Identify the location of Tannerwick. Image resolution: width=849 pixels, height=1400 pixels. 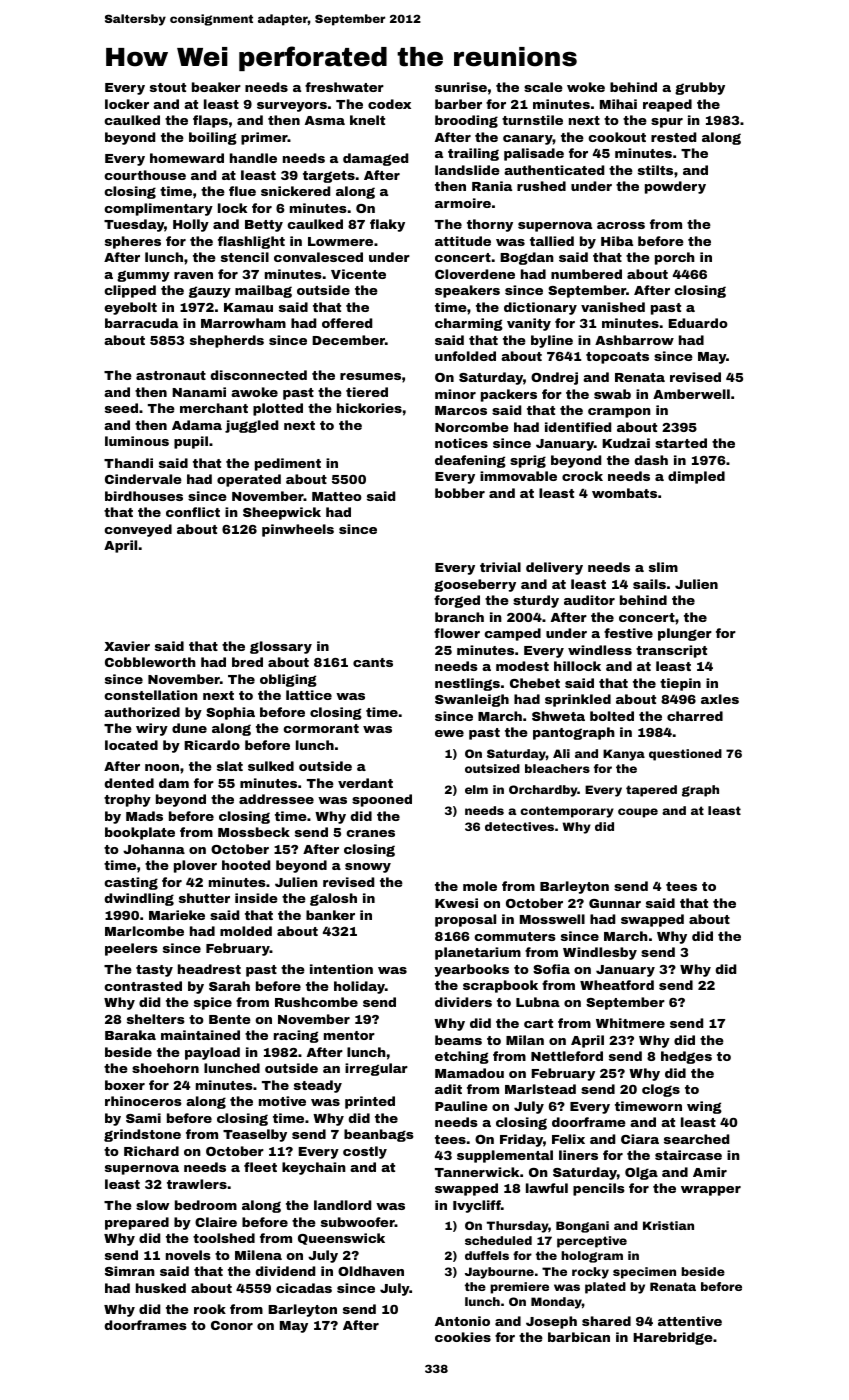
(477, 1172).
